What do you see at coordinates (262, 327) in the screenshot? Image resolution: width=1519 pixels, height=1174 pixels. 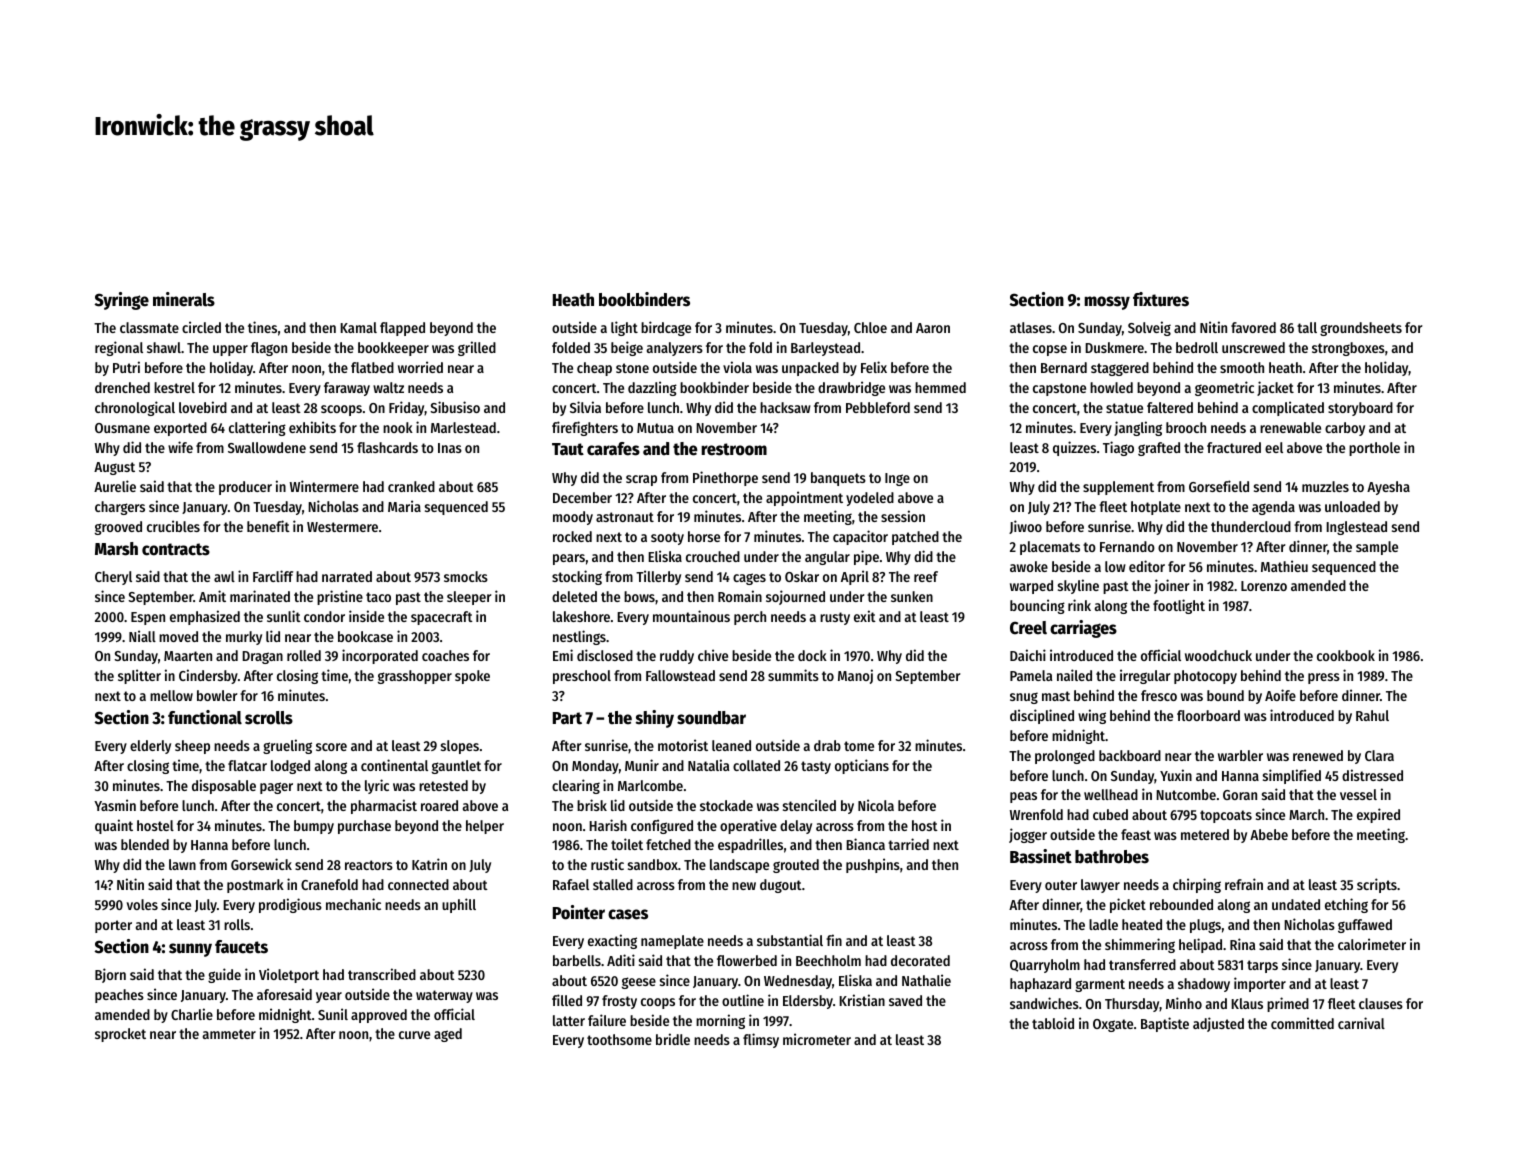 I see `tines` at bounding box center [262, 327].
